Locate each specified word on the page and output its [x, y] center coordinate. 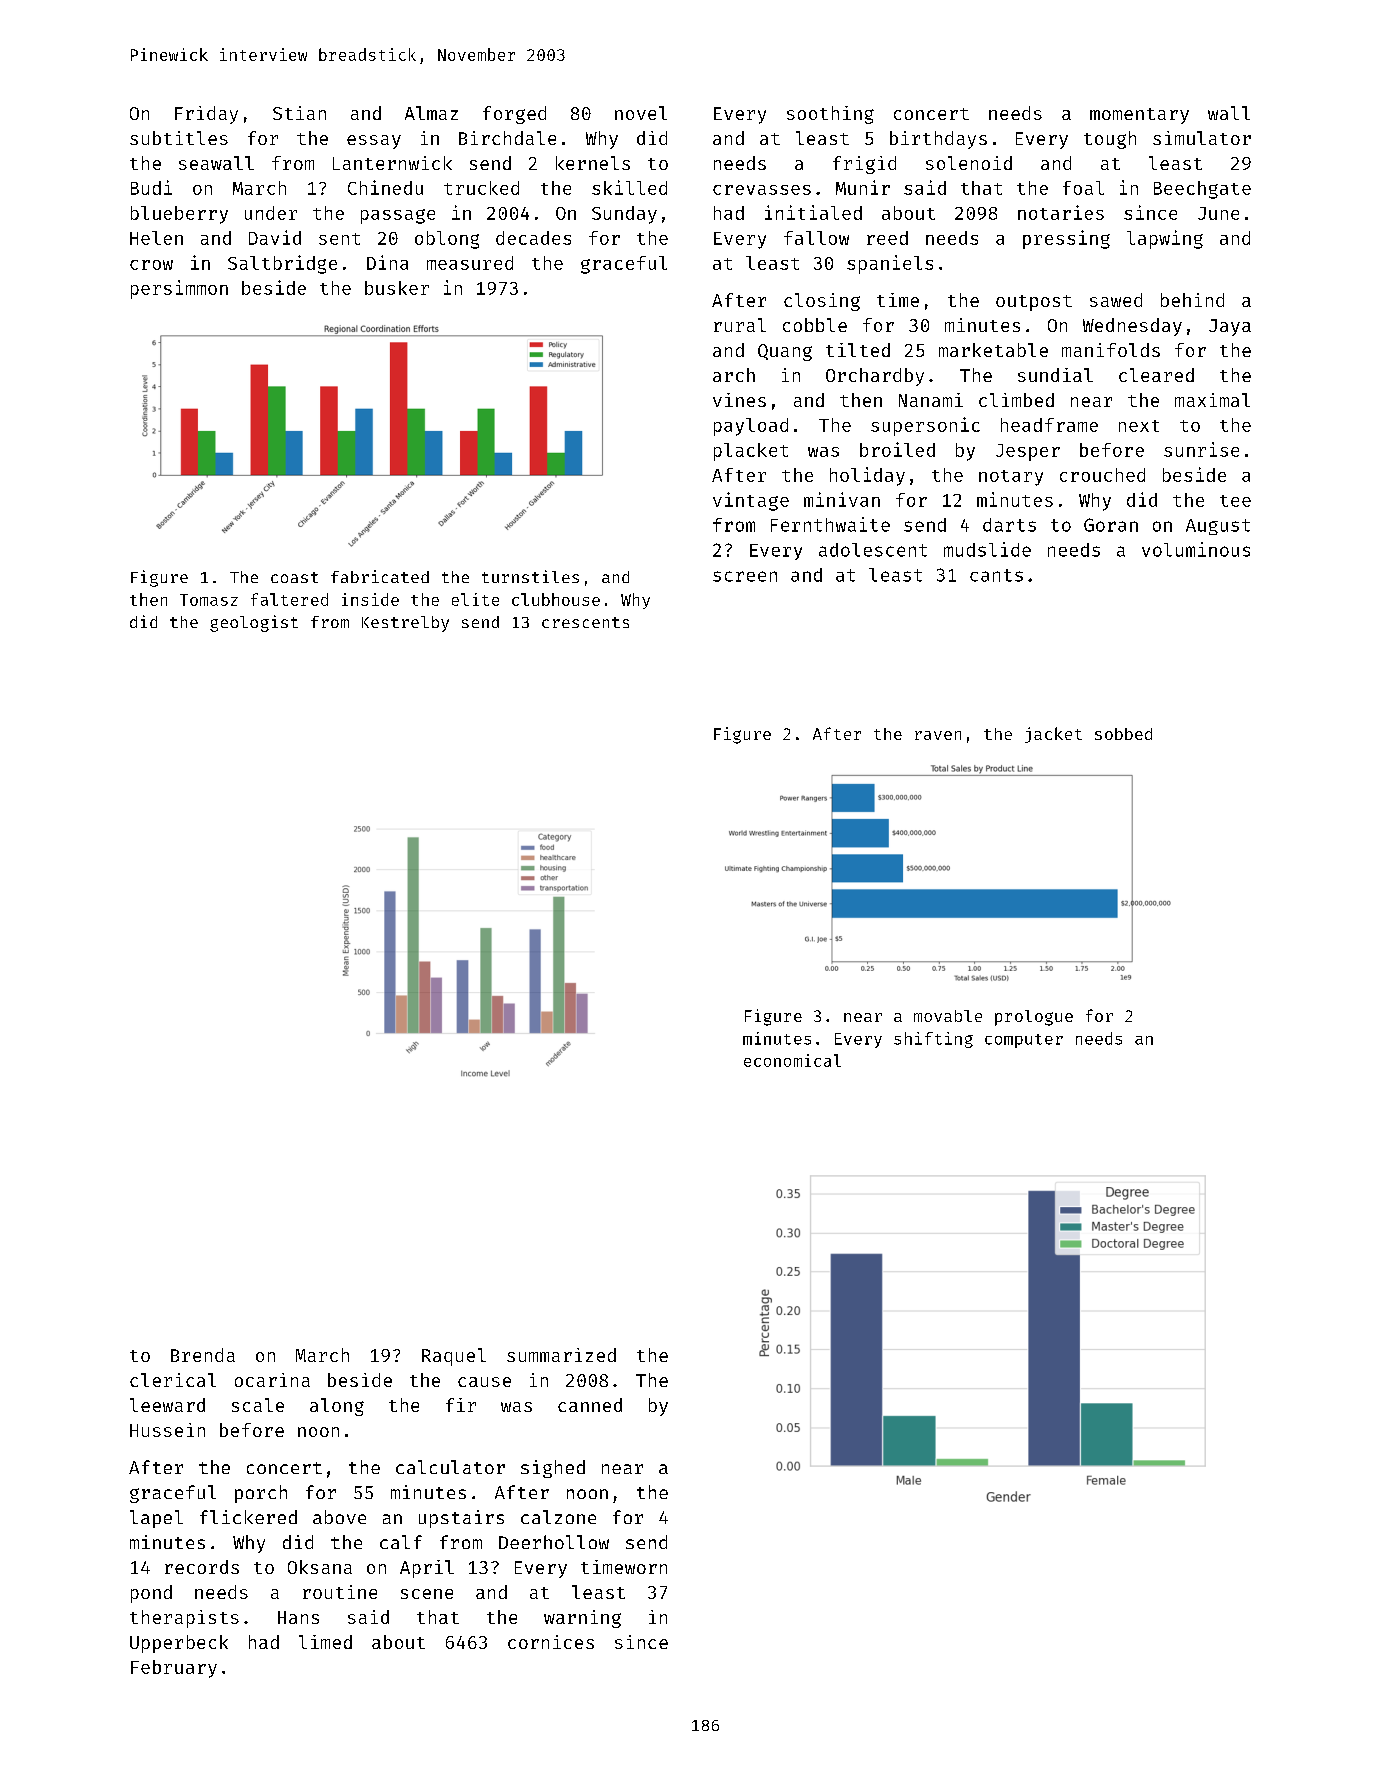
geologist [254, 623]
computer [1024, 1041]
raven [938, 735]
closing [822, 302]
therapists [184, 1619]
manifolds [1111, 350]
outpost [1034, 303]
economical [792, 1060]
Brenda [203, 1355]
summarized [561, 1355]
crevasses [762, 190]
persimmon [179, 289]
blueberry [179, 215]
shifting [933, 1040]
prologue [1034, 1018]
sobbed [1123, 734]
